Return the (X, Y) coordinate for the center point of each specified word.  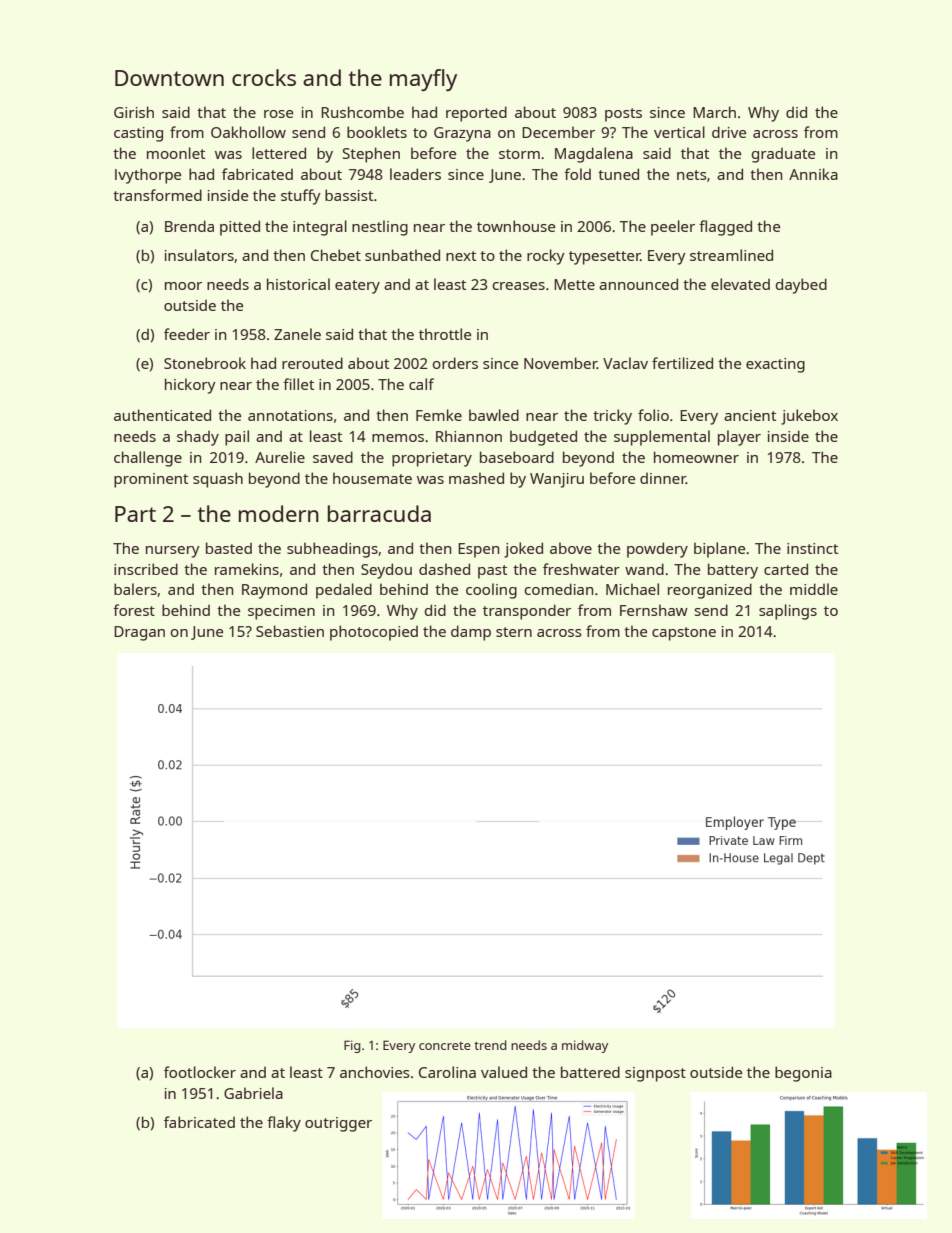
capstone (684, 634)
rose (278, 114)
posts (623, 115)
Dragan (139, 633)
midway (585, 1046)
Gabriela (253, 1093)
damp (471, 633)
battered (590, 1072)
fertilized (682, 363)
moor (183, 286)
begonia (803, 1074)
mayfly (423, 80)
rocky (546, 257)
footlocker (200, 1072)
